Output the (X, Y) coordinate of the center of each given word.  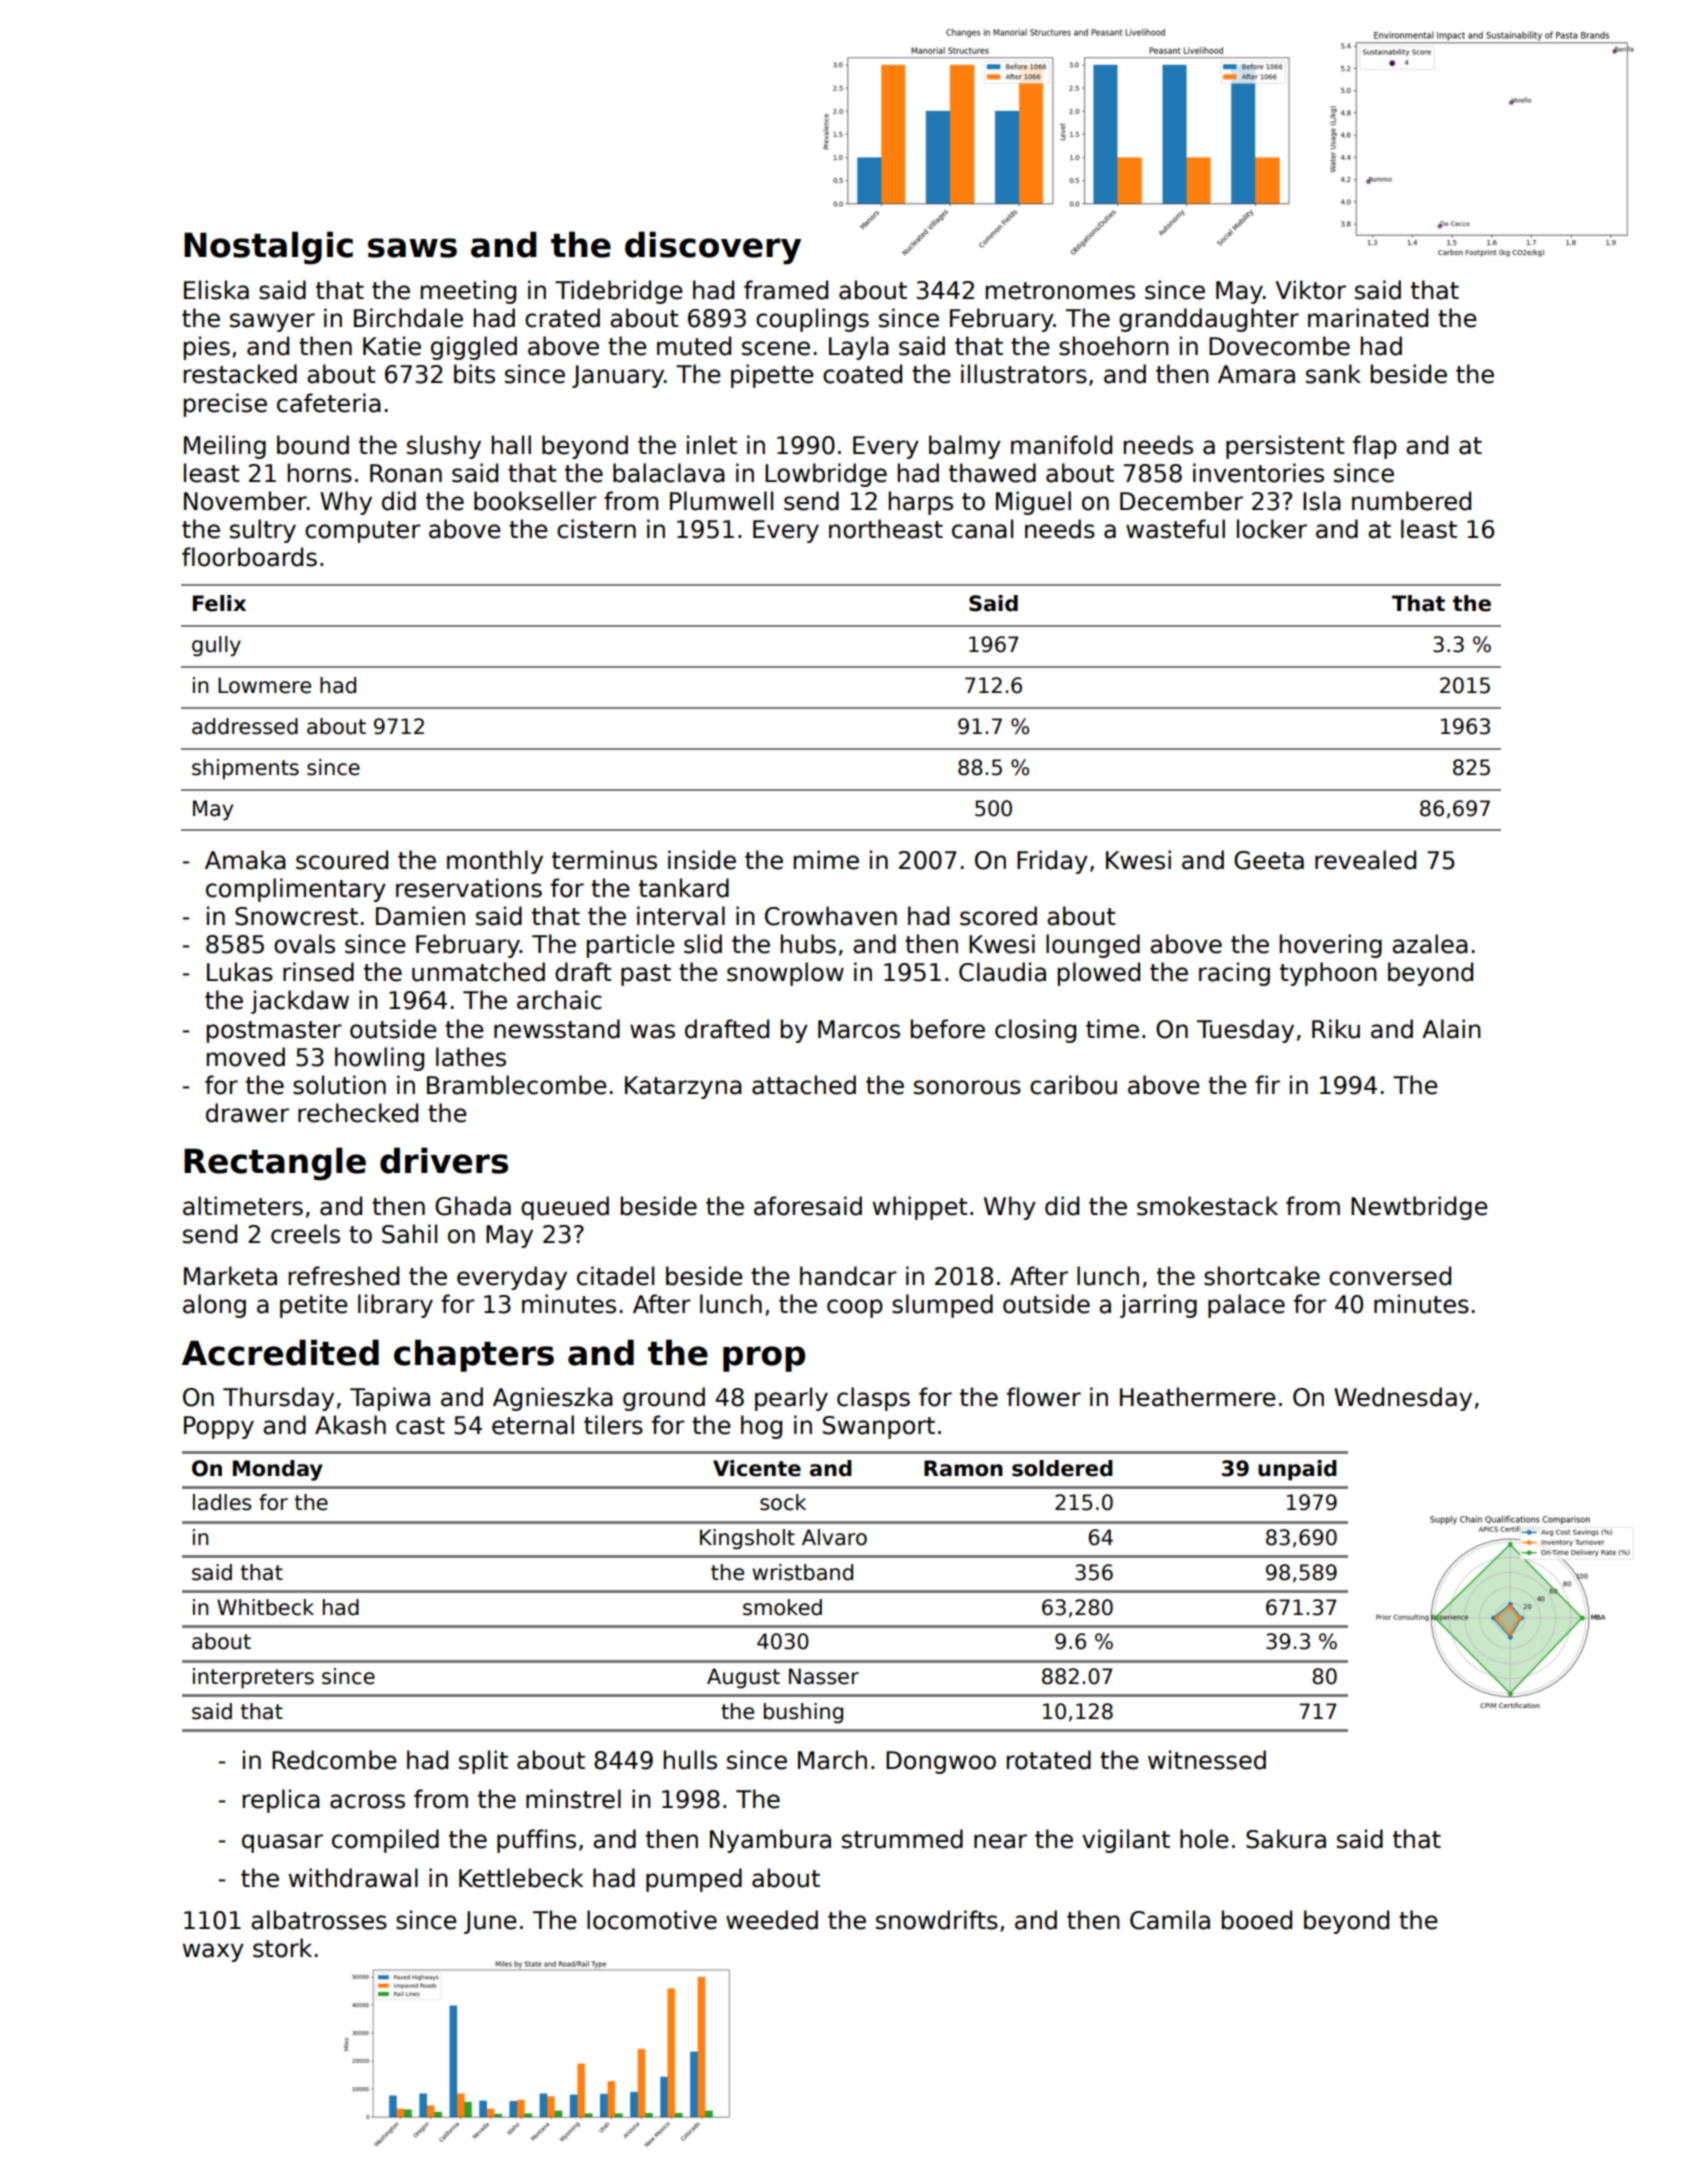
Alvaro (834, 1537)
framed (786, 290)
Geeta (1269, 860)
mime (826, 860)
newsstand (557, 1029)
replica (281, 1801)
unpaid (1297, 1470)
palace (1246, 1306)
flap (1375, 447)
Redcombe (334, 1760)
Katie (392, 346)
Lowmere (264, 685)
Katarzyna (683, 1087)
